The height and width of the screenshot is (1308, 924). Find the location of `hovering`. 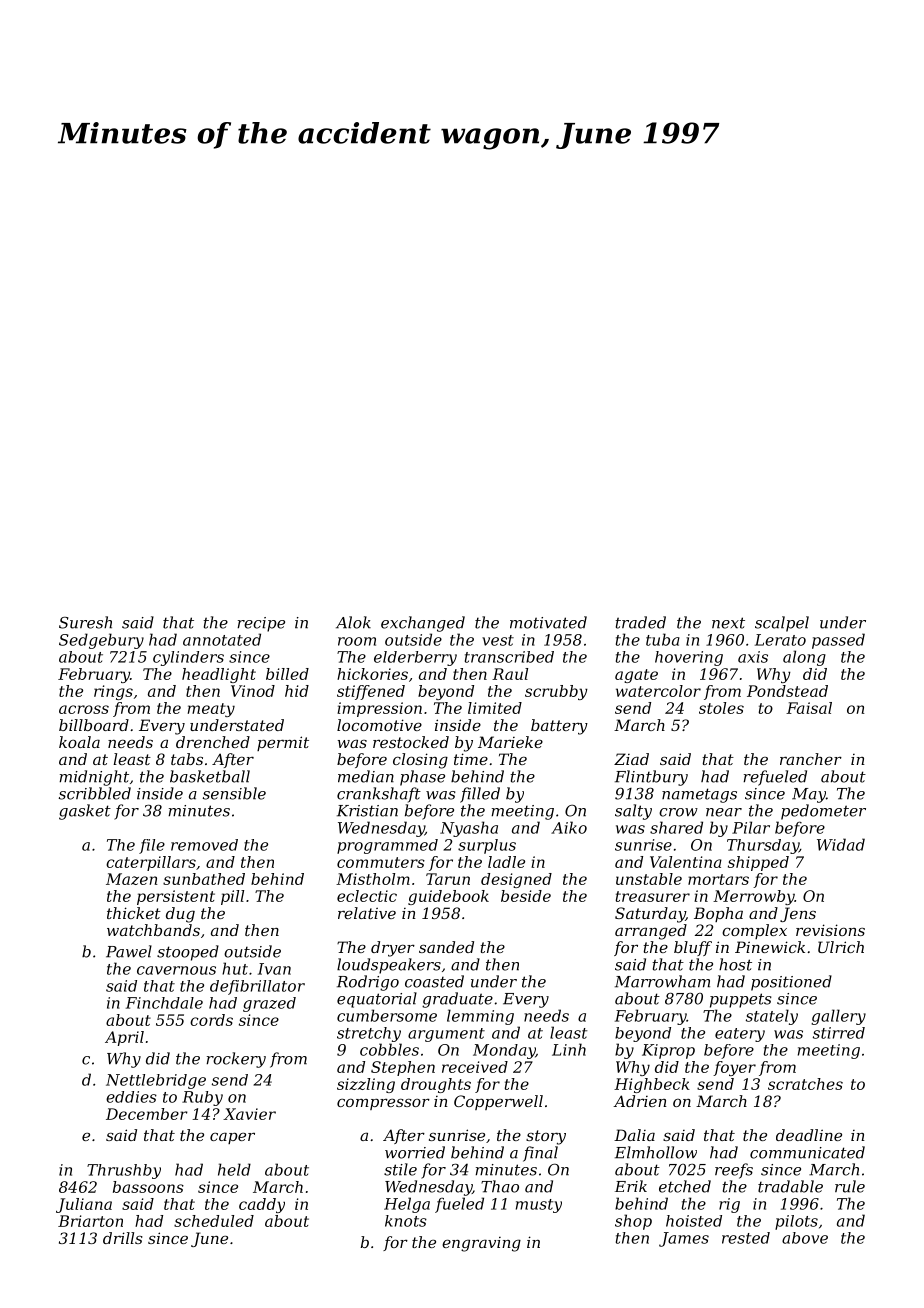

hovering is located at coordinates (689, 658).
